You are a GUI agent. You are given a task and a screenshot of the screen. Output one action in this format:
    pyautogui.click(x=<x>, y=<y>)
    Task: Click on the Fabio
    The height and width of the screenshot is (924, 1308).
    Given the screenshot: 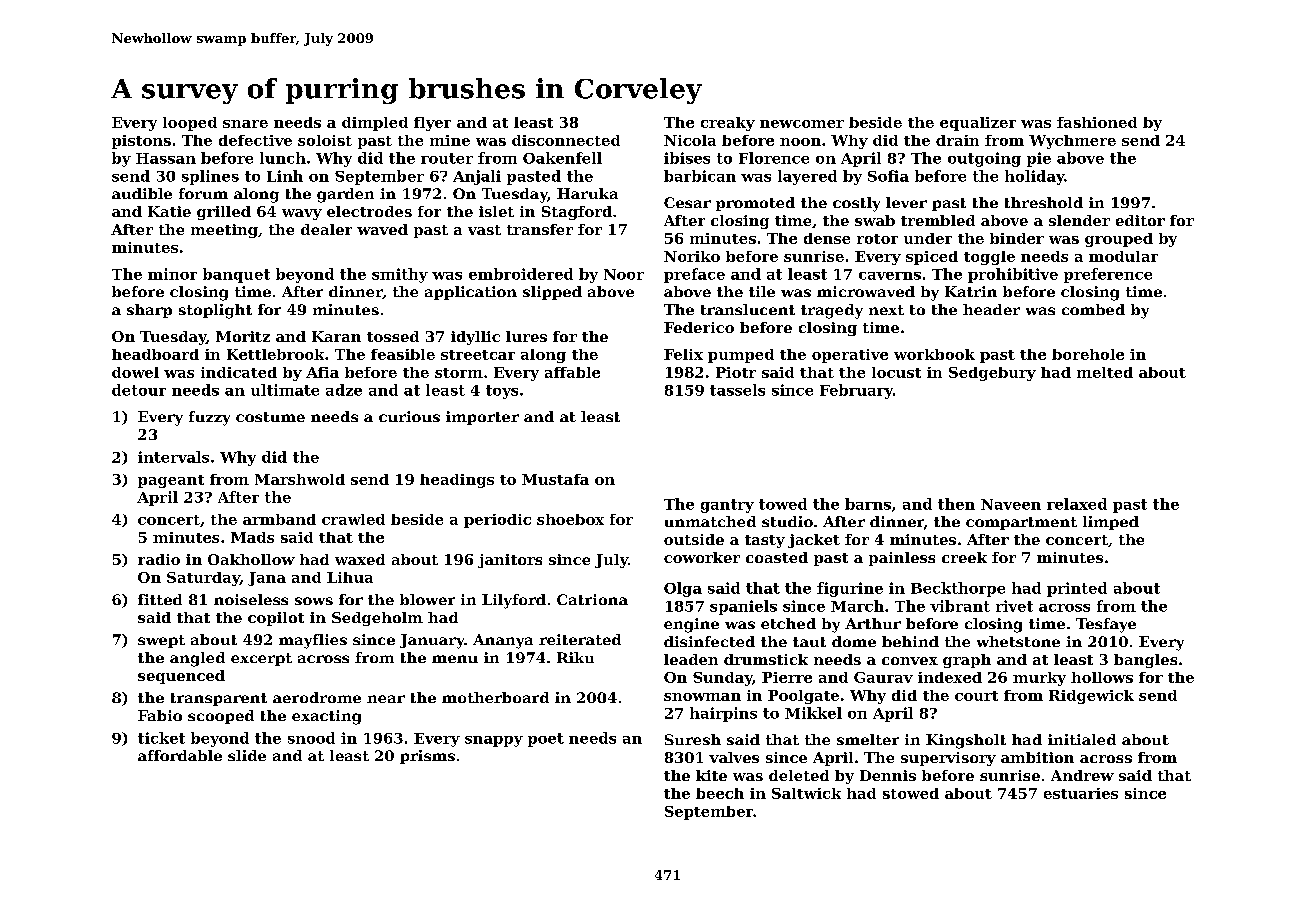 What is the action you would take?
    pyautogui.click(x=160, y=715)
